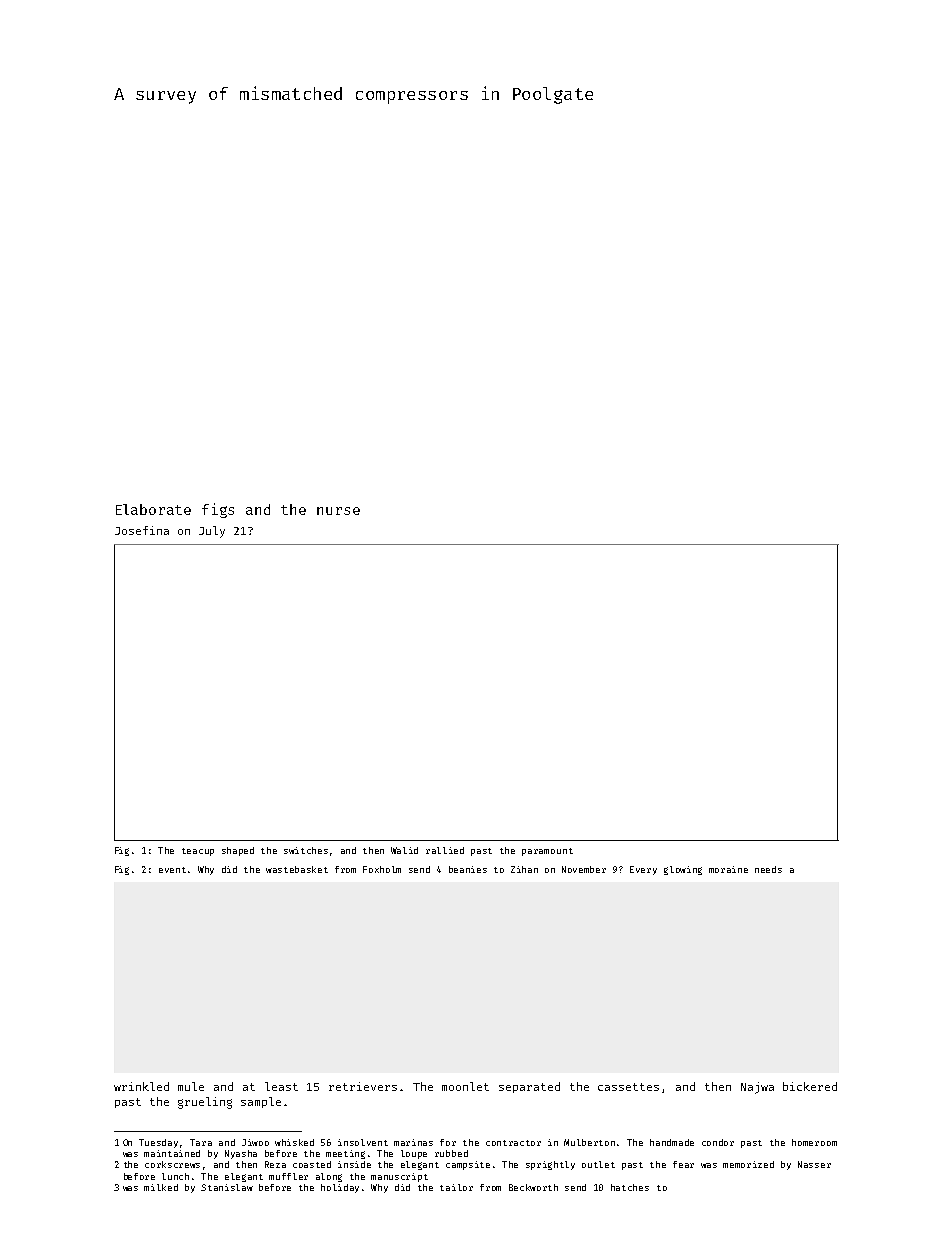  I want to click on moonlet, so click(465, 1086).
